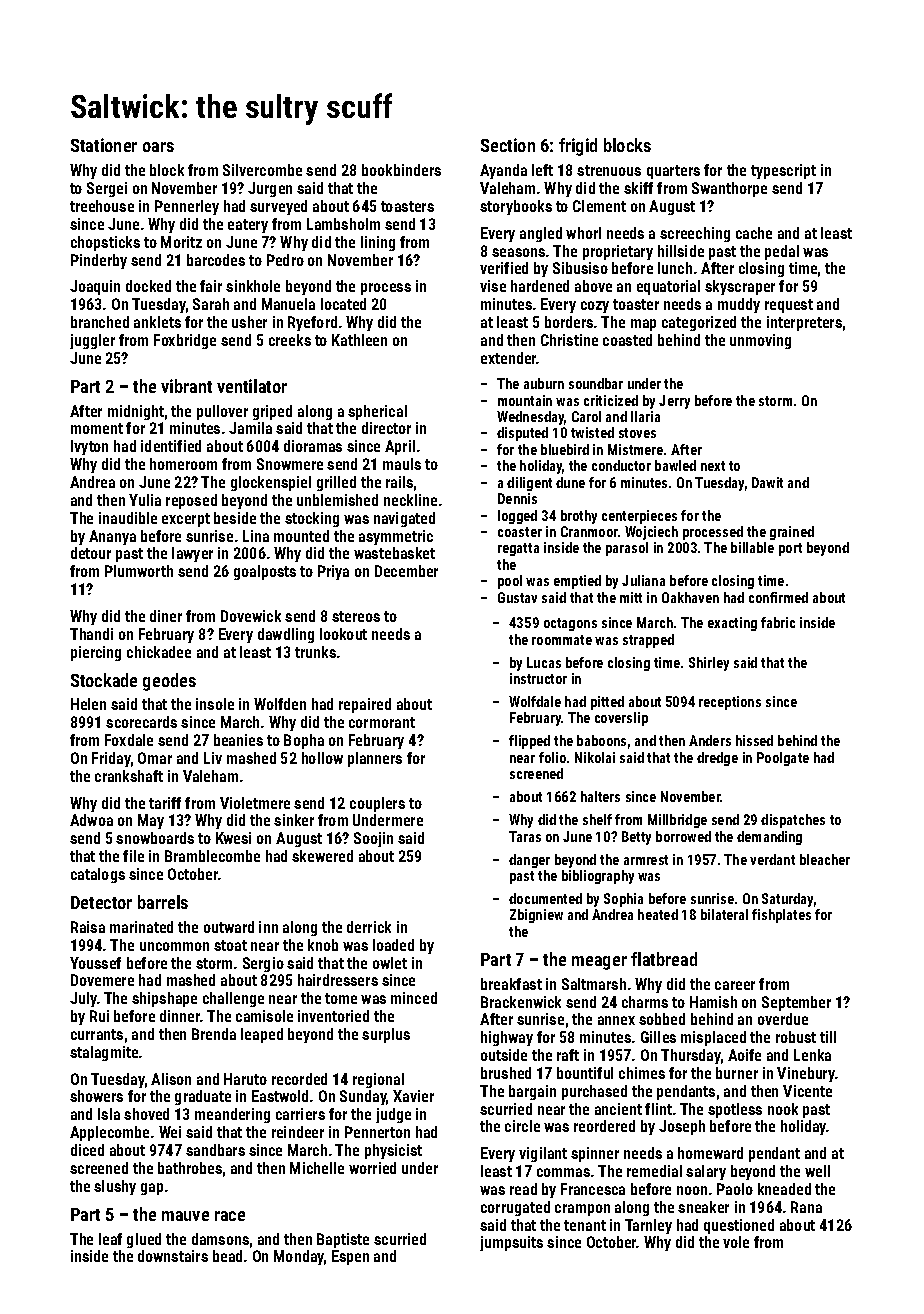  What do you see at coordinates (255, 803) in the document?
I see `Violetmere` at bounding box center [255, 803].
